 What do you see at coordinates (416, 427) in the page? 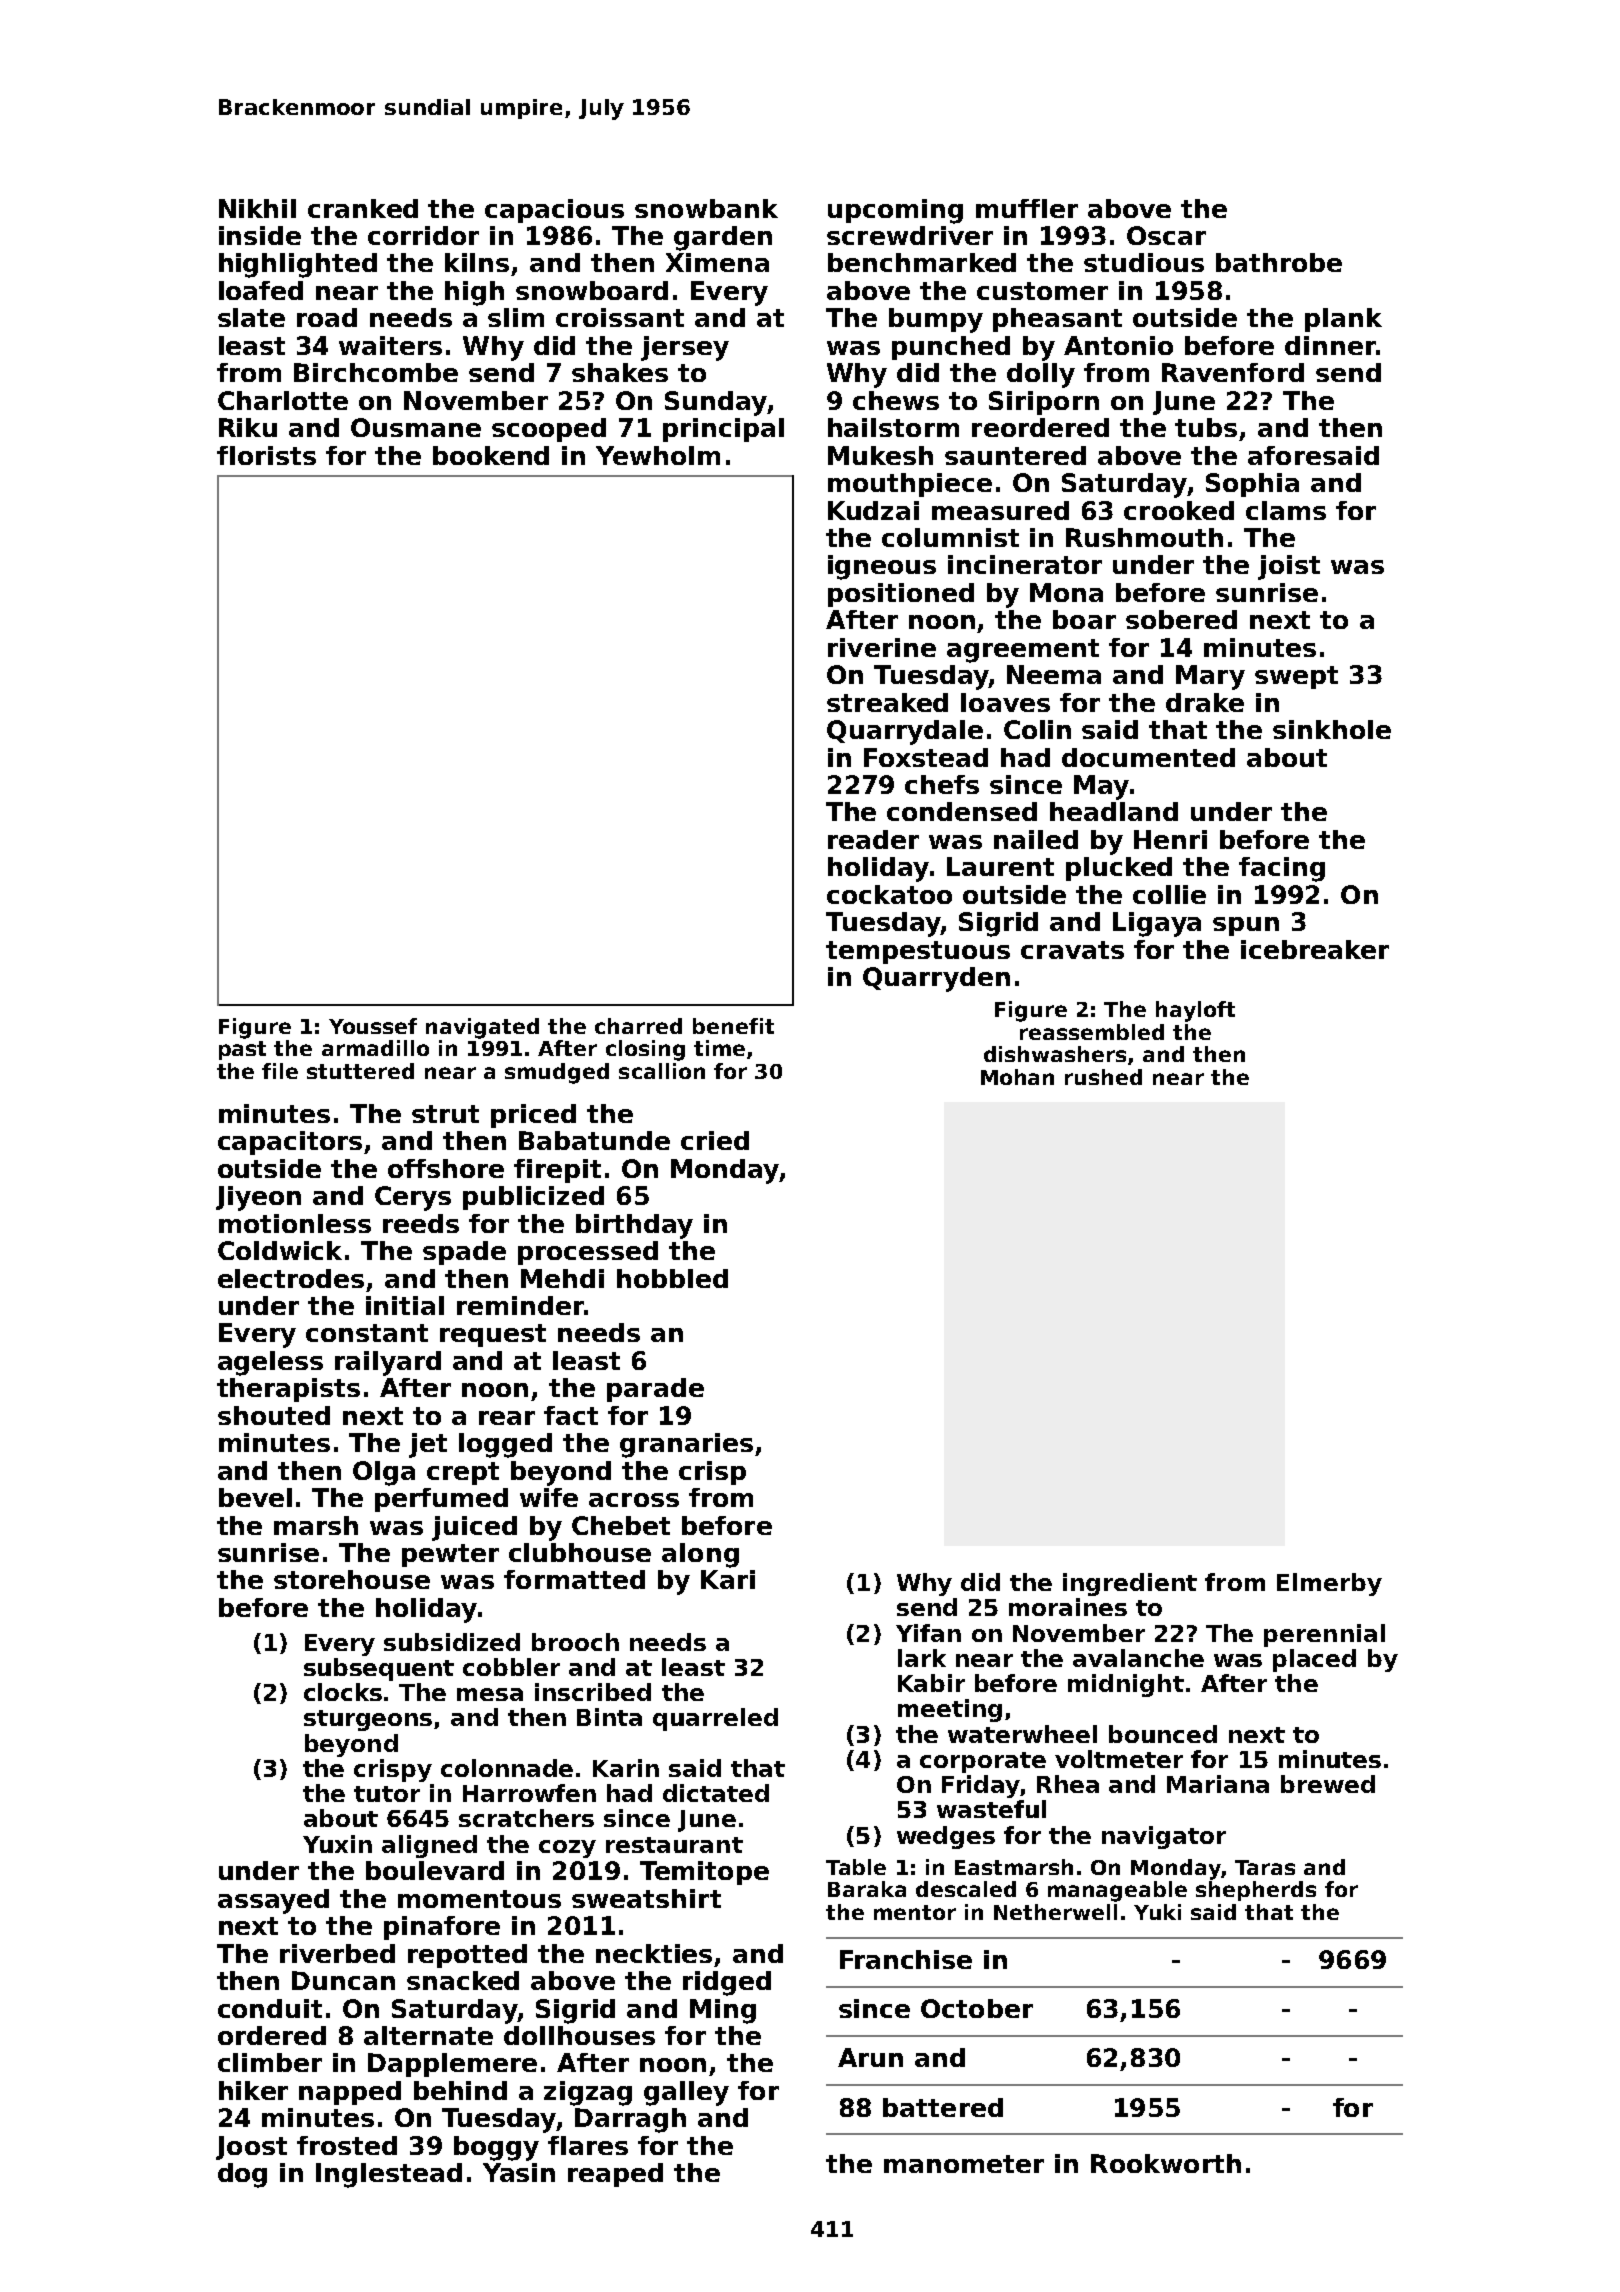
I see `Ousmane` at bounding box center [416, 427].
